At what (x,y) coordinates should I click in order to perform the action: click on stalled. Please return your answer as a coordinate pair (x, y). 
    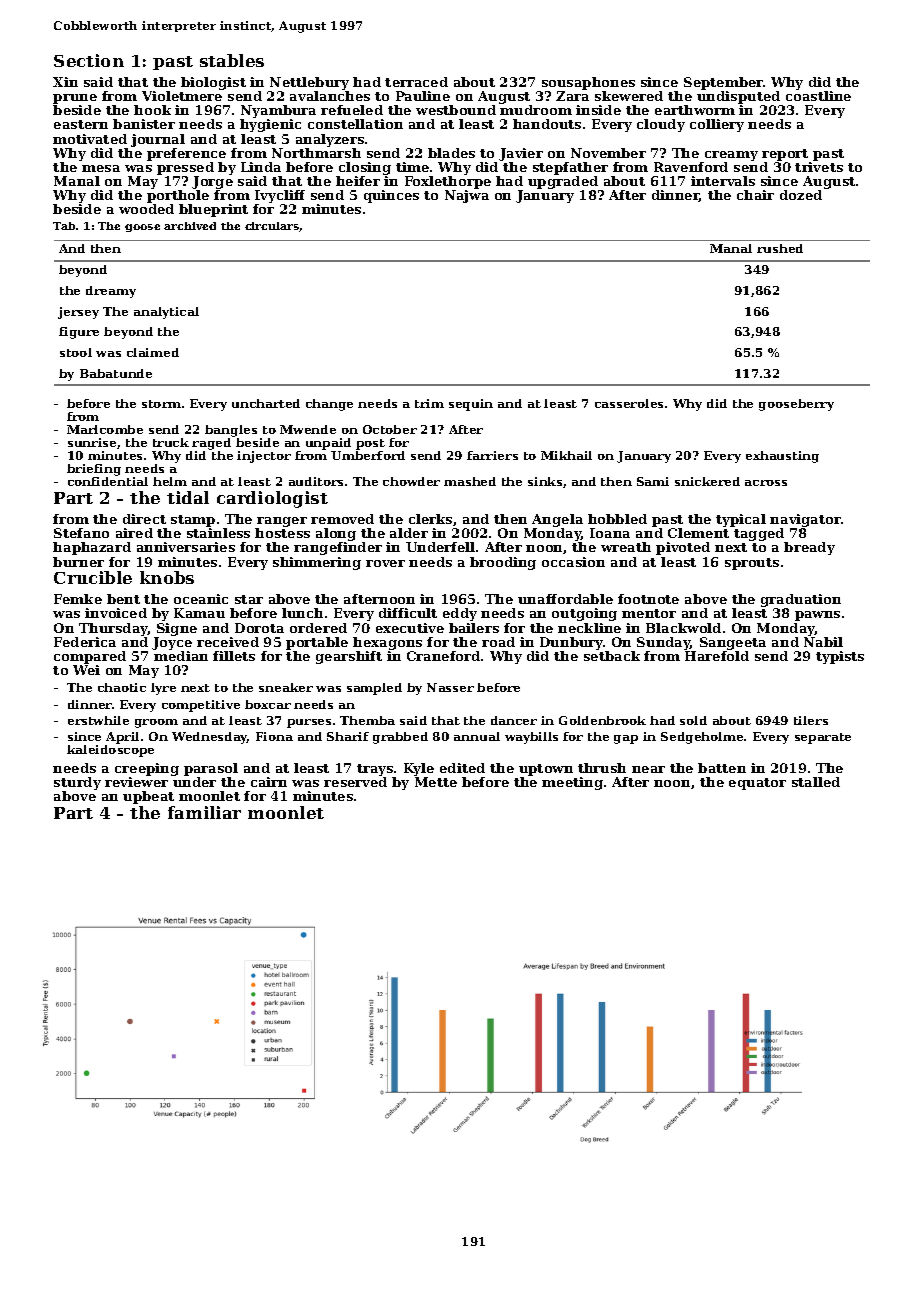
    Looking at the image, I should click on (816, 782).
